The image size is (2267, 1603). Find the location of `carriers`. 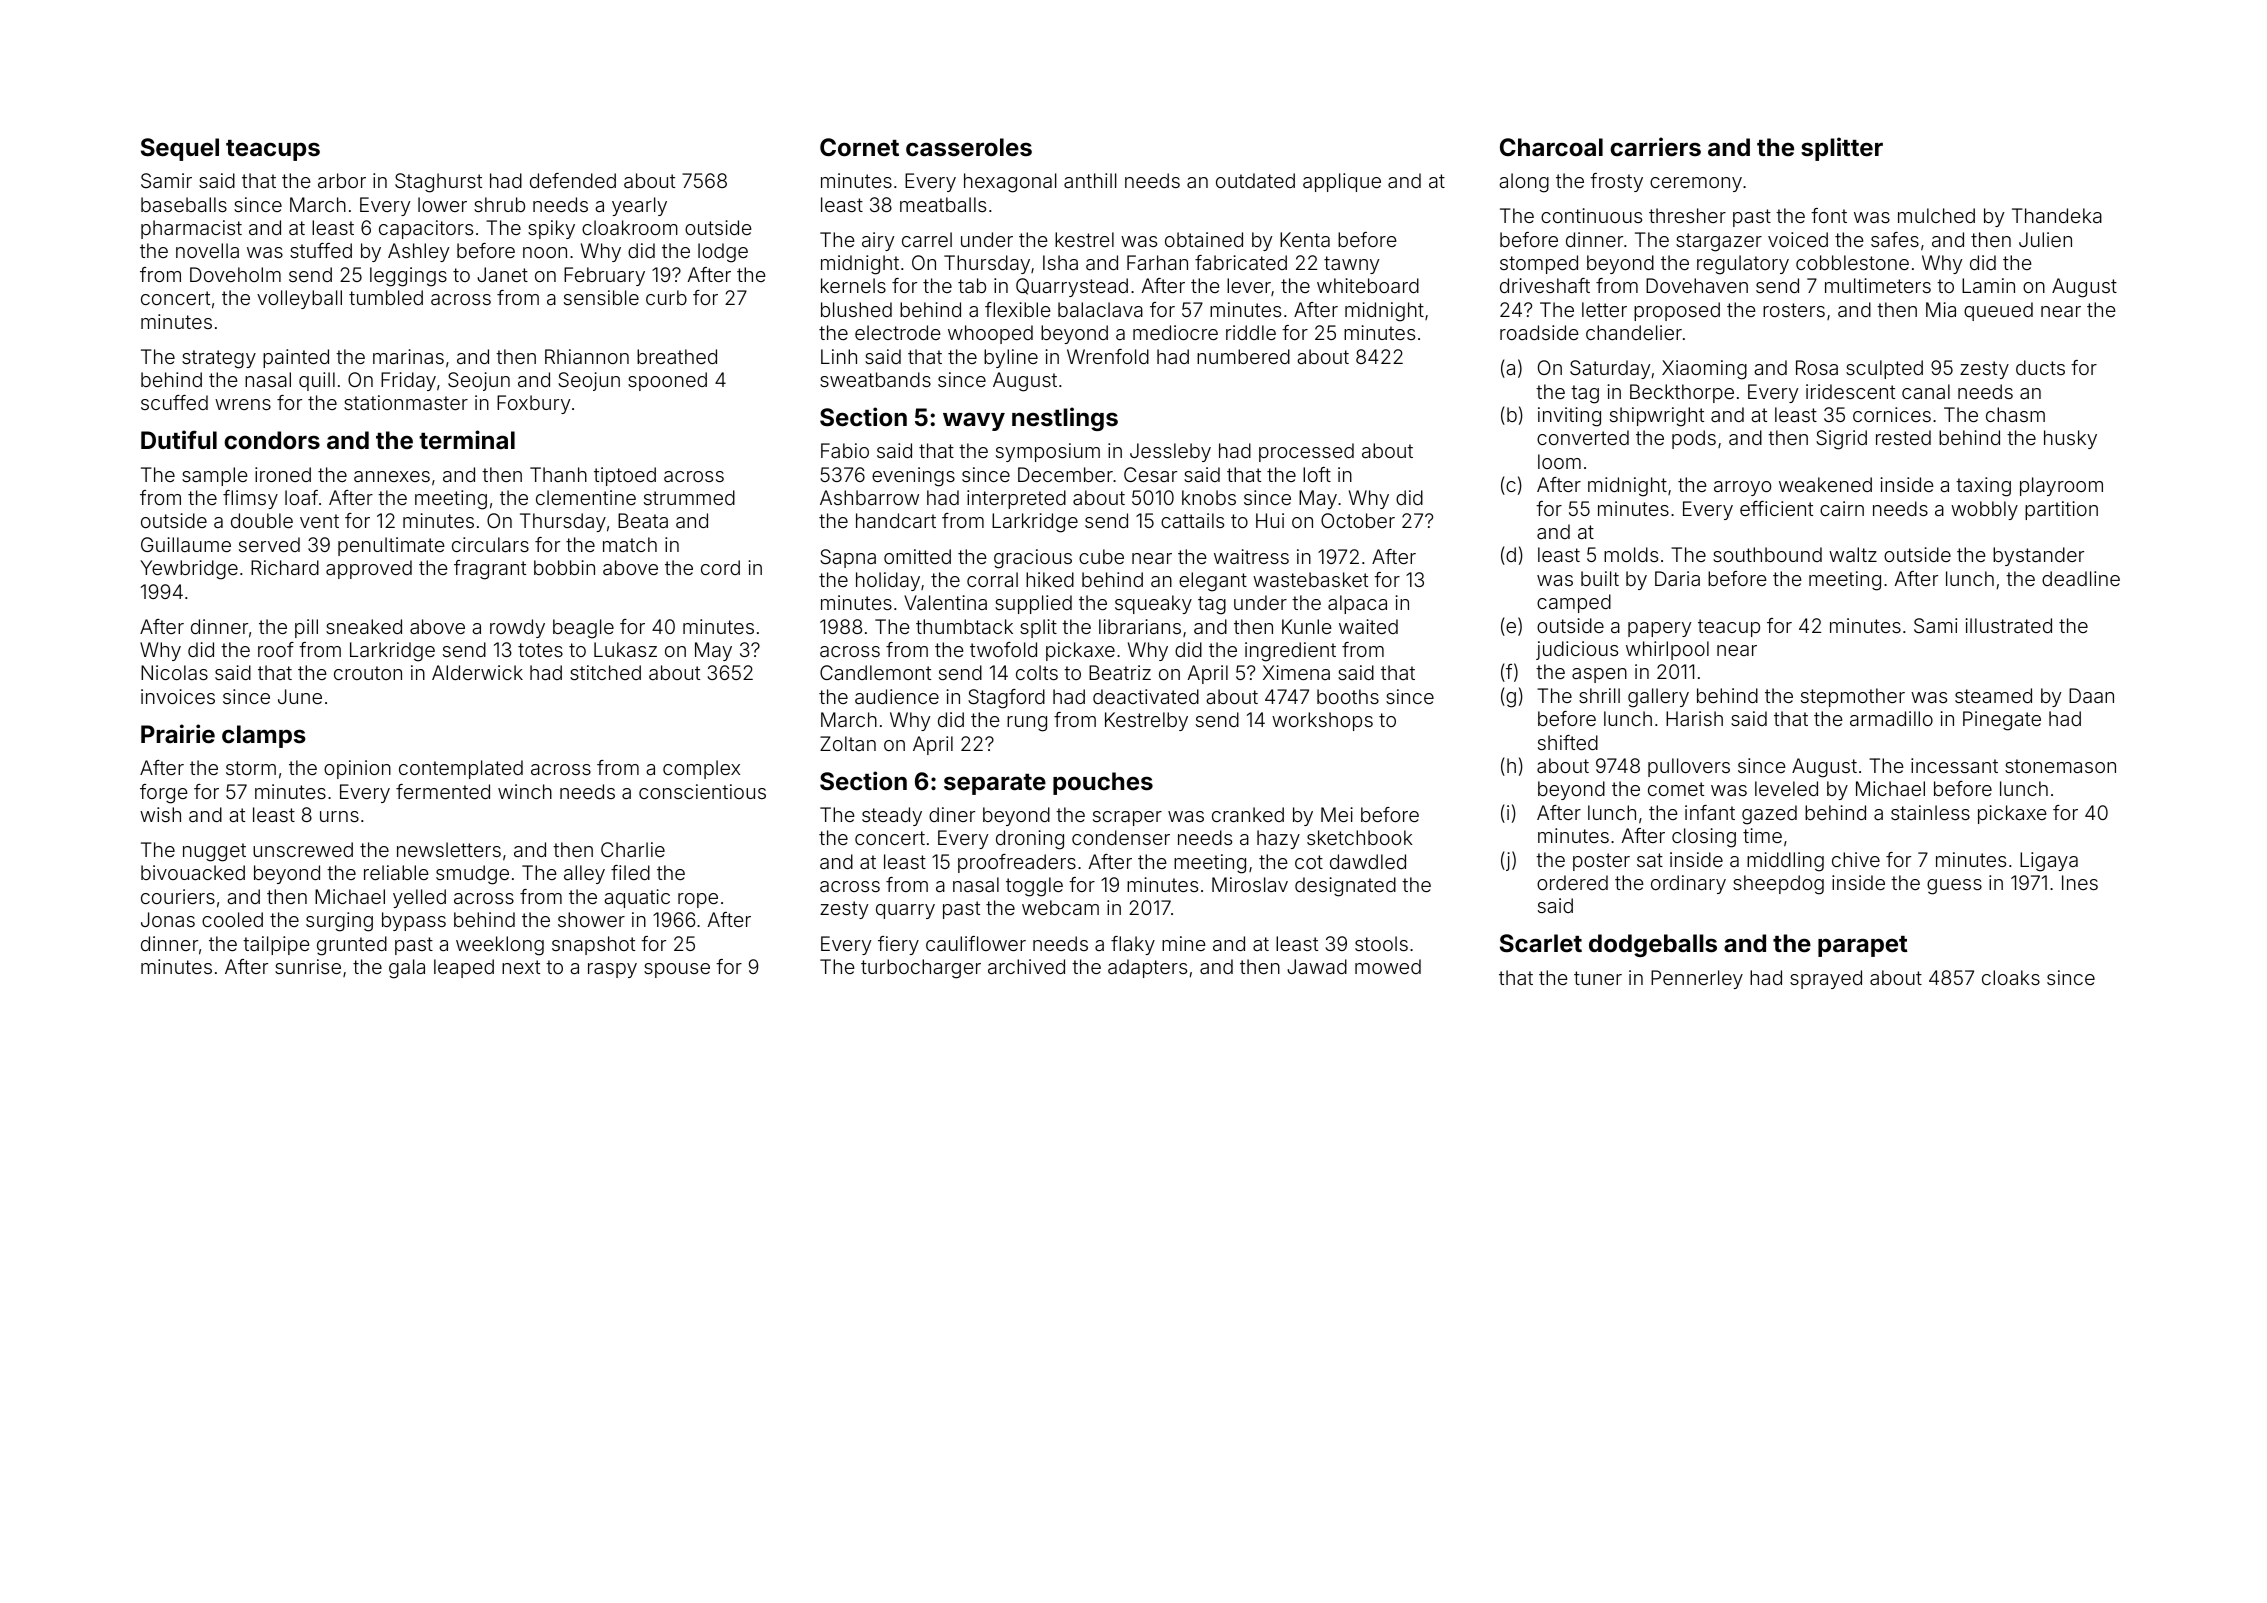

carriers is located at coordinates (1655, 147).
